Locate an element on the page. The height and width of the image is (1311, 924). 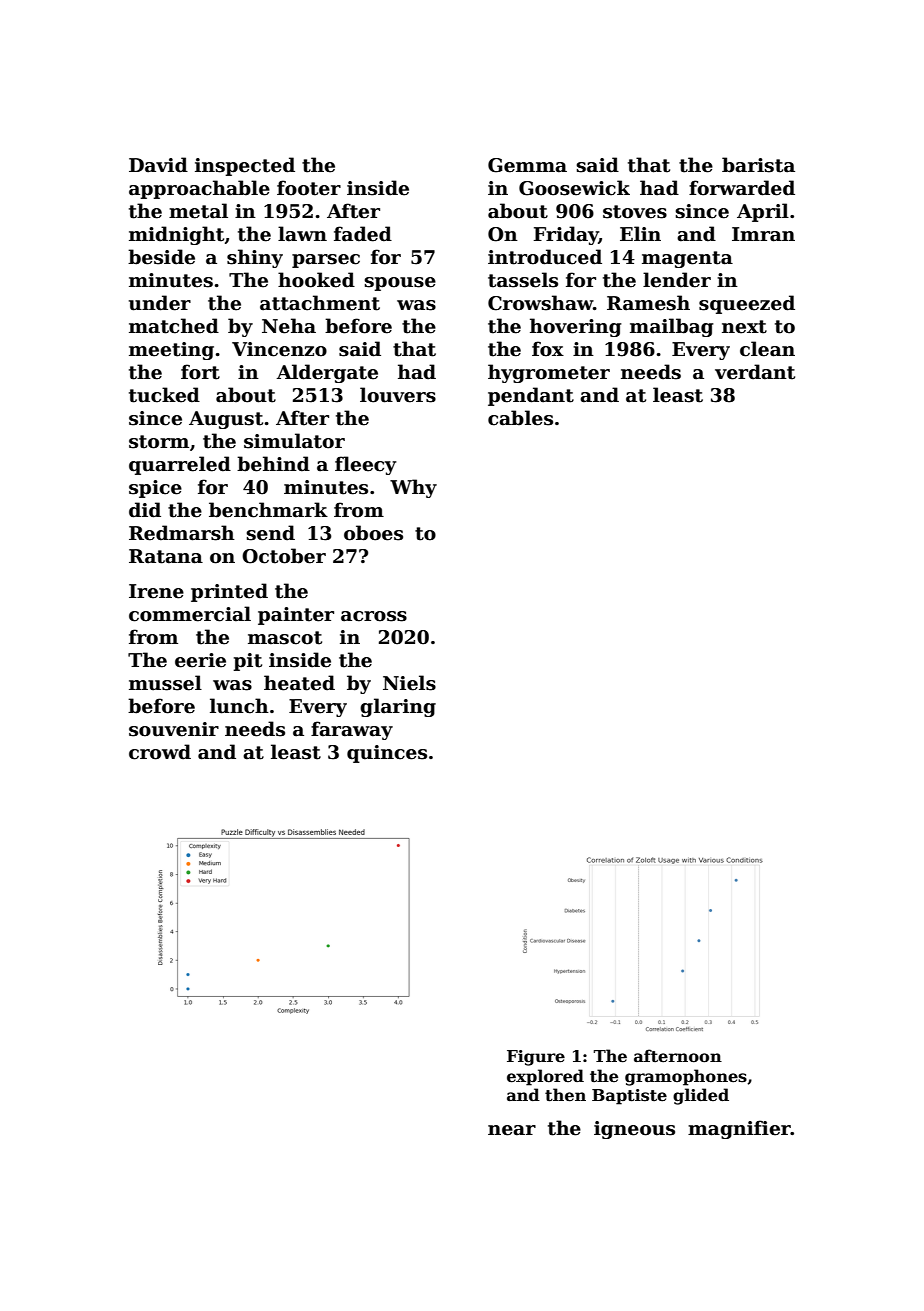
Niels is located at coordinates (409, 683).
